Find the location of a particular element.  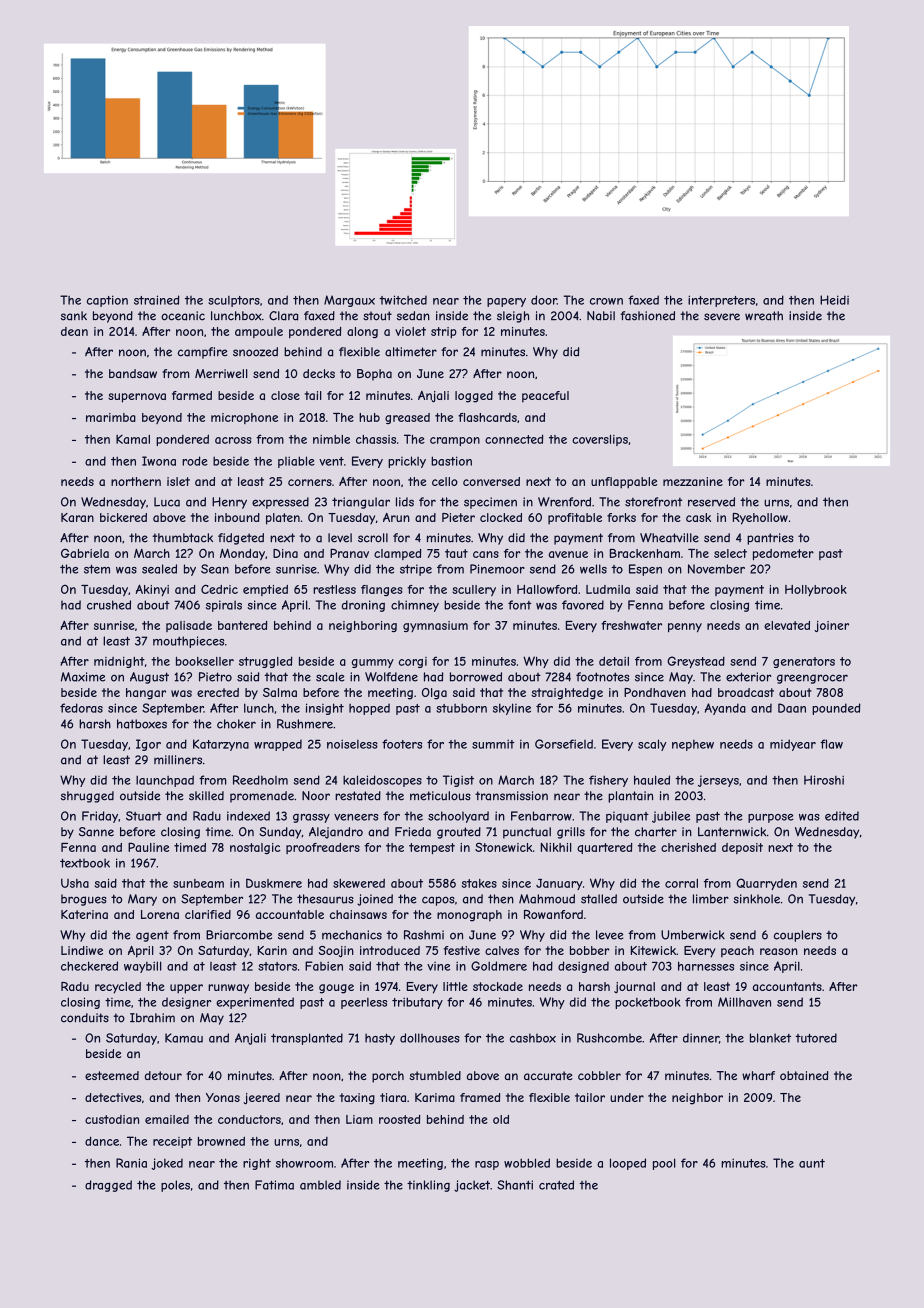

sculptors is located at coordinates (234, 301).
